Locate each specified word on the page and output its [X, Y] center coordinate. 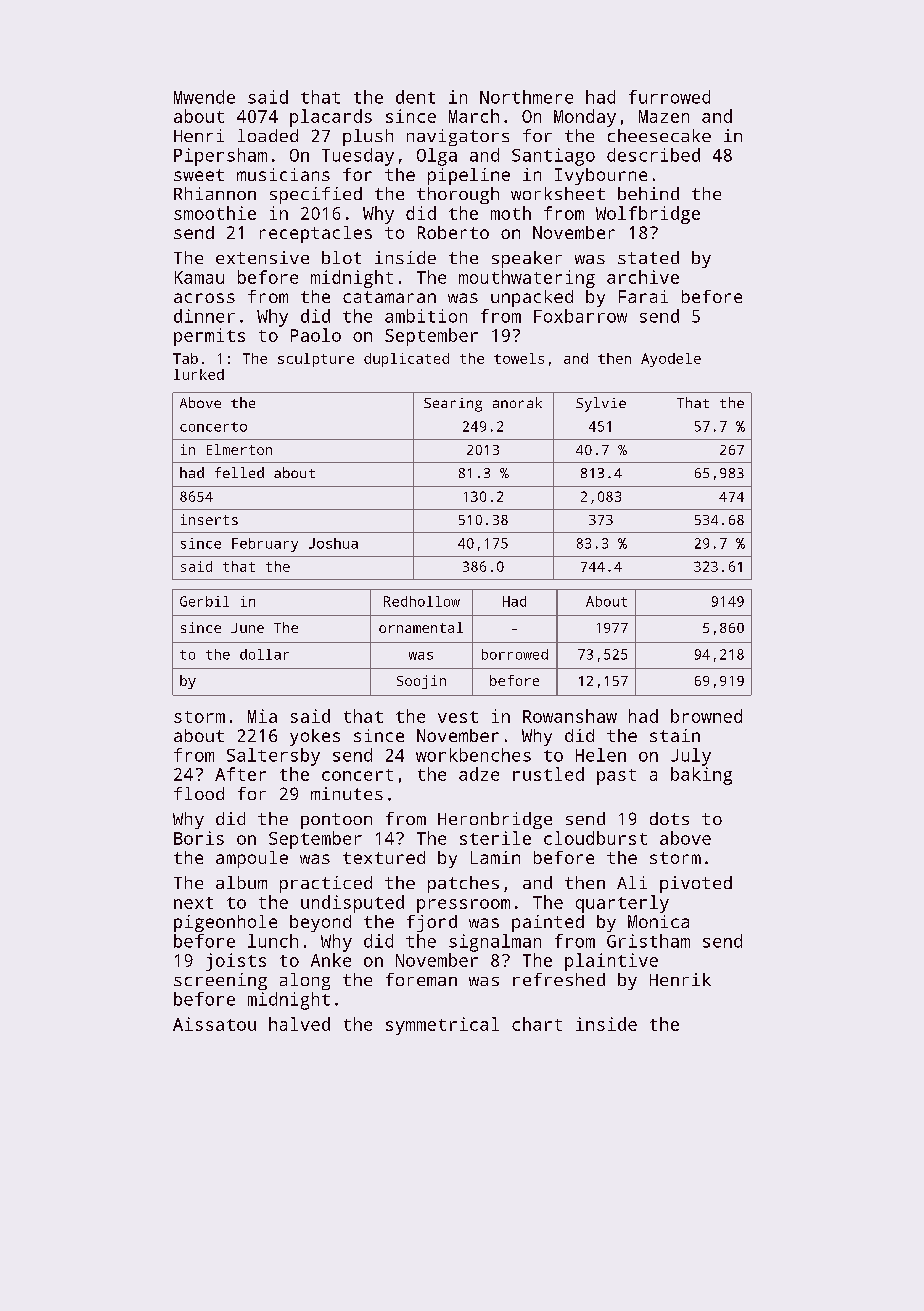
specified [316, 195]
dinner [204, 316]
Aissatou [214, 1024]
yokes [315, 737]
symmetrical [442, 1026]
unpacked [532, 298]
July [691, 757]
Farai [643, 296]
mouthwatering [527, 279]
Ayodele [671, 360]
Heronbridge [495, 820]
